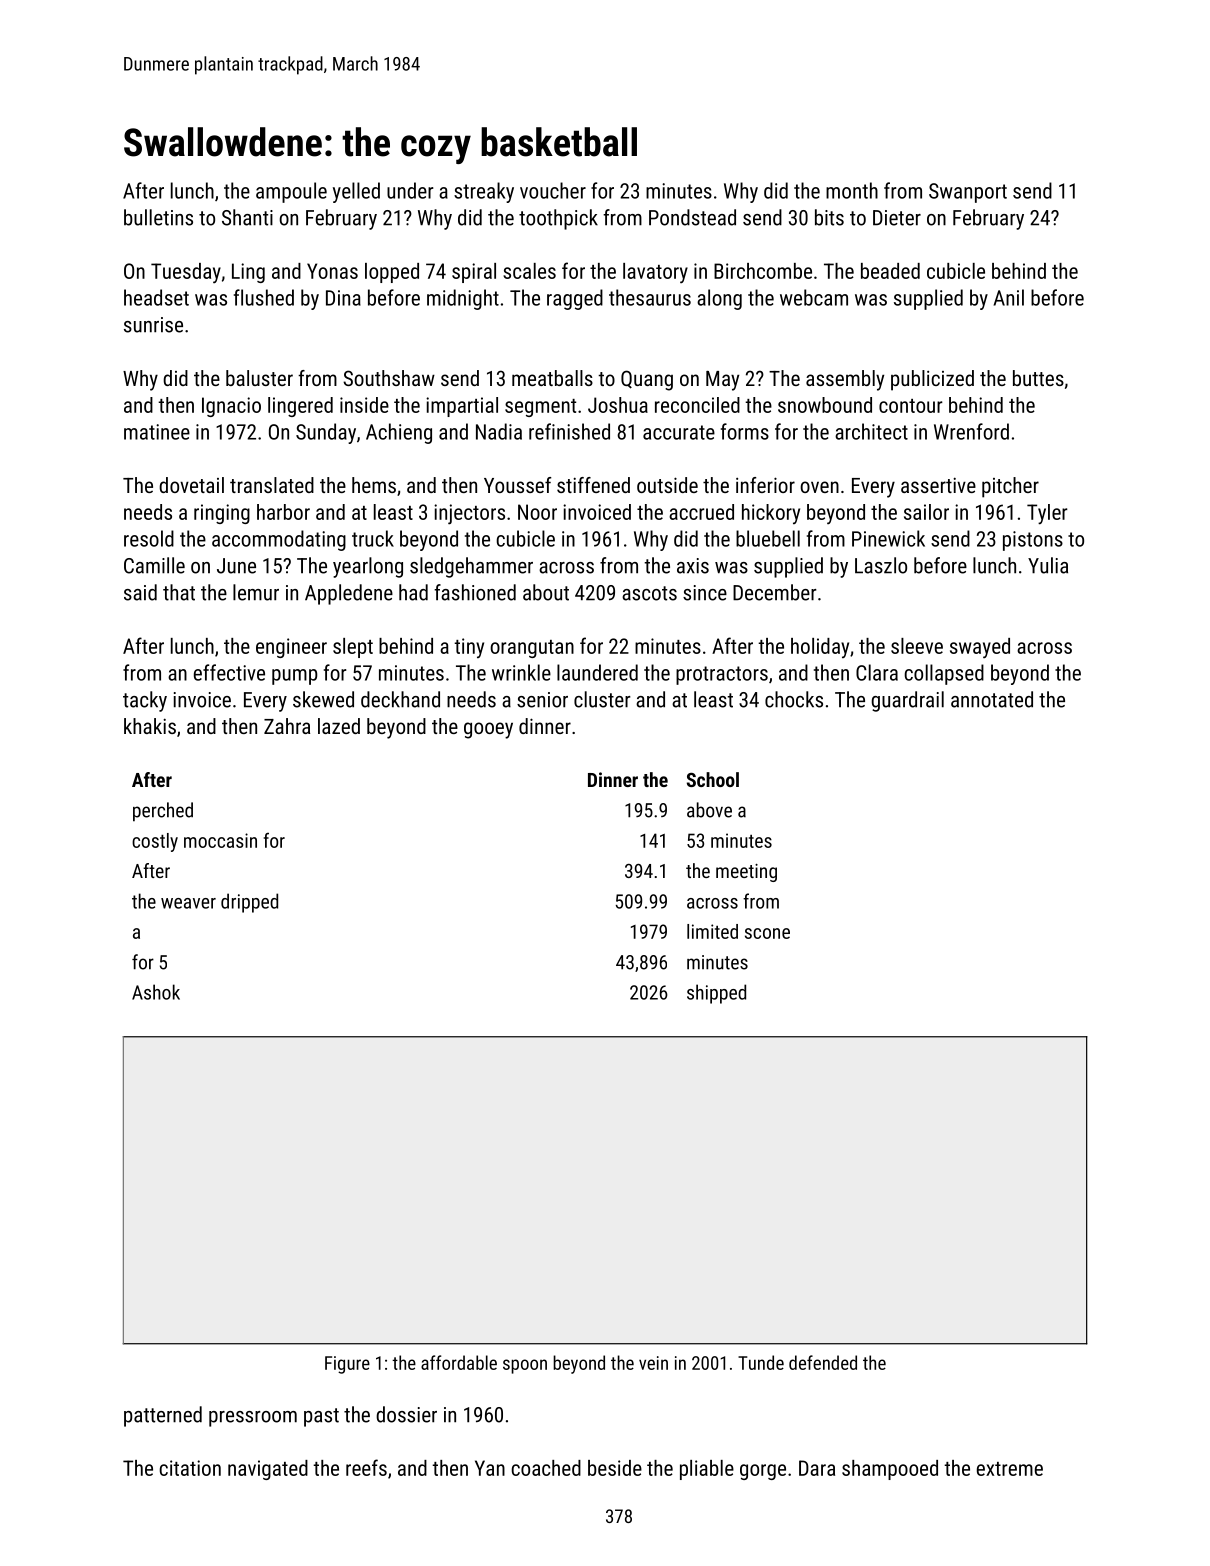  Describe the element at coordinates (156, 992) in the page. I see `Ashok` at that location.
